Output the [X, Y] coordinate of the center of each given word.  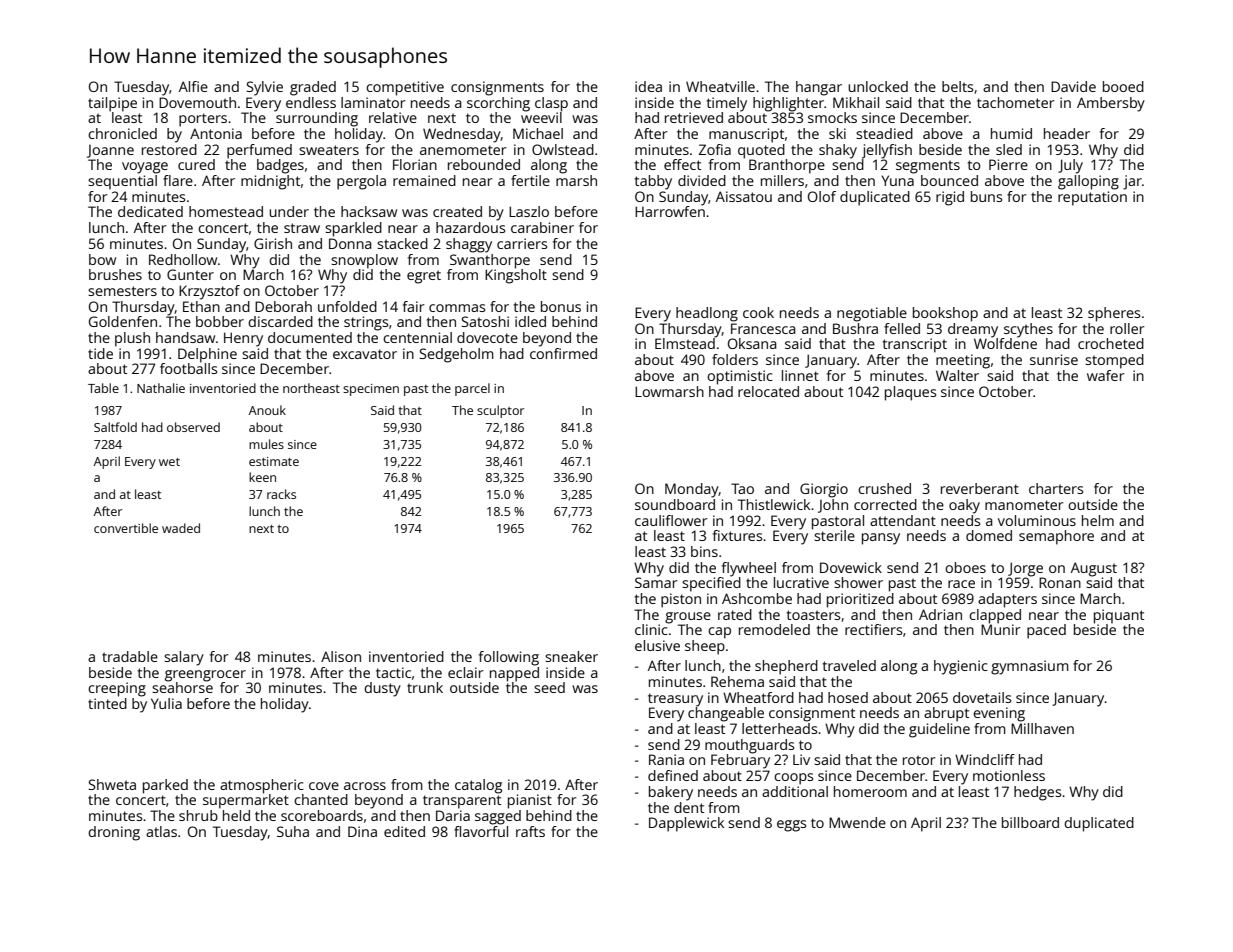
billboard [1030, 822]
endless [311, 102]
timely [727, 104]
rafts [530, 831]
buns [986, 196]
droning [114, 833]
